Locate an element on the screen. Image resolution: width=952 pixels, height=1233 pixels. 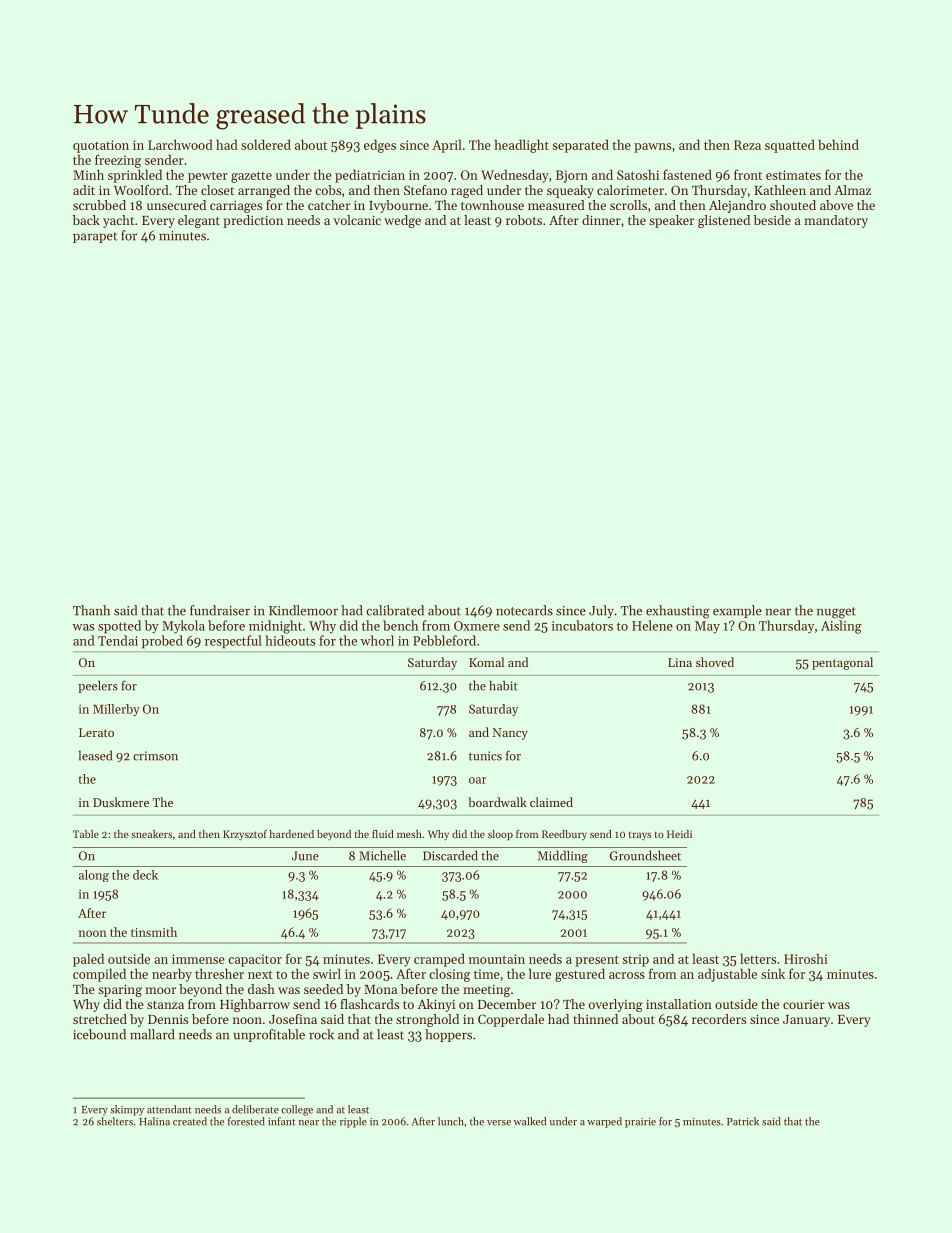
prediction is located at coordinates (253, 221).
